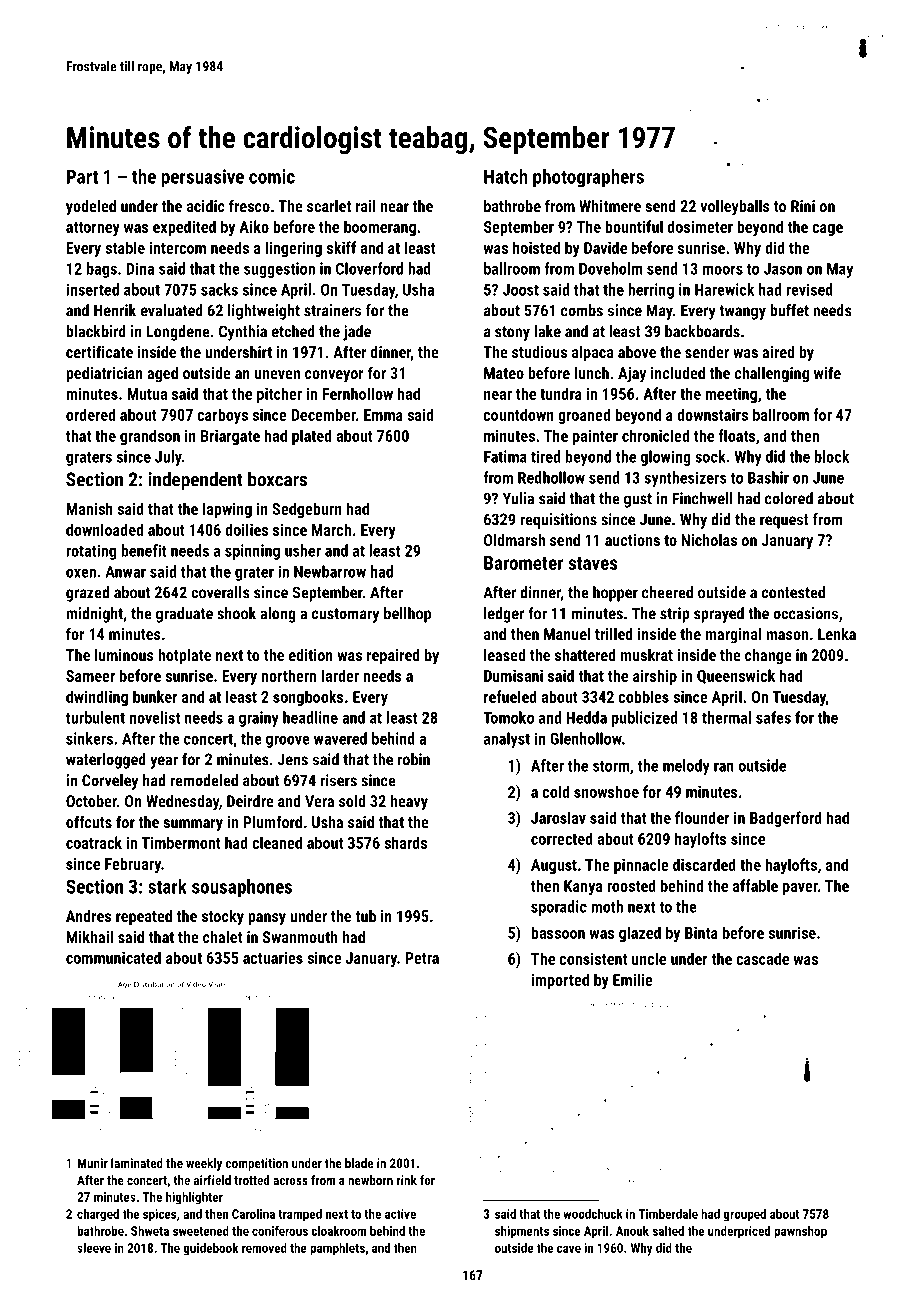 This document has width=924, height=1308. What do you see at coordinates (827, 230) in the document?
I see `cage` at bounding box center [827, 230].
